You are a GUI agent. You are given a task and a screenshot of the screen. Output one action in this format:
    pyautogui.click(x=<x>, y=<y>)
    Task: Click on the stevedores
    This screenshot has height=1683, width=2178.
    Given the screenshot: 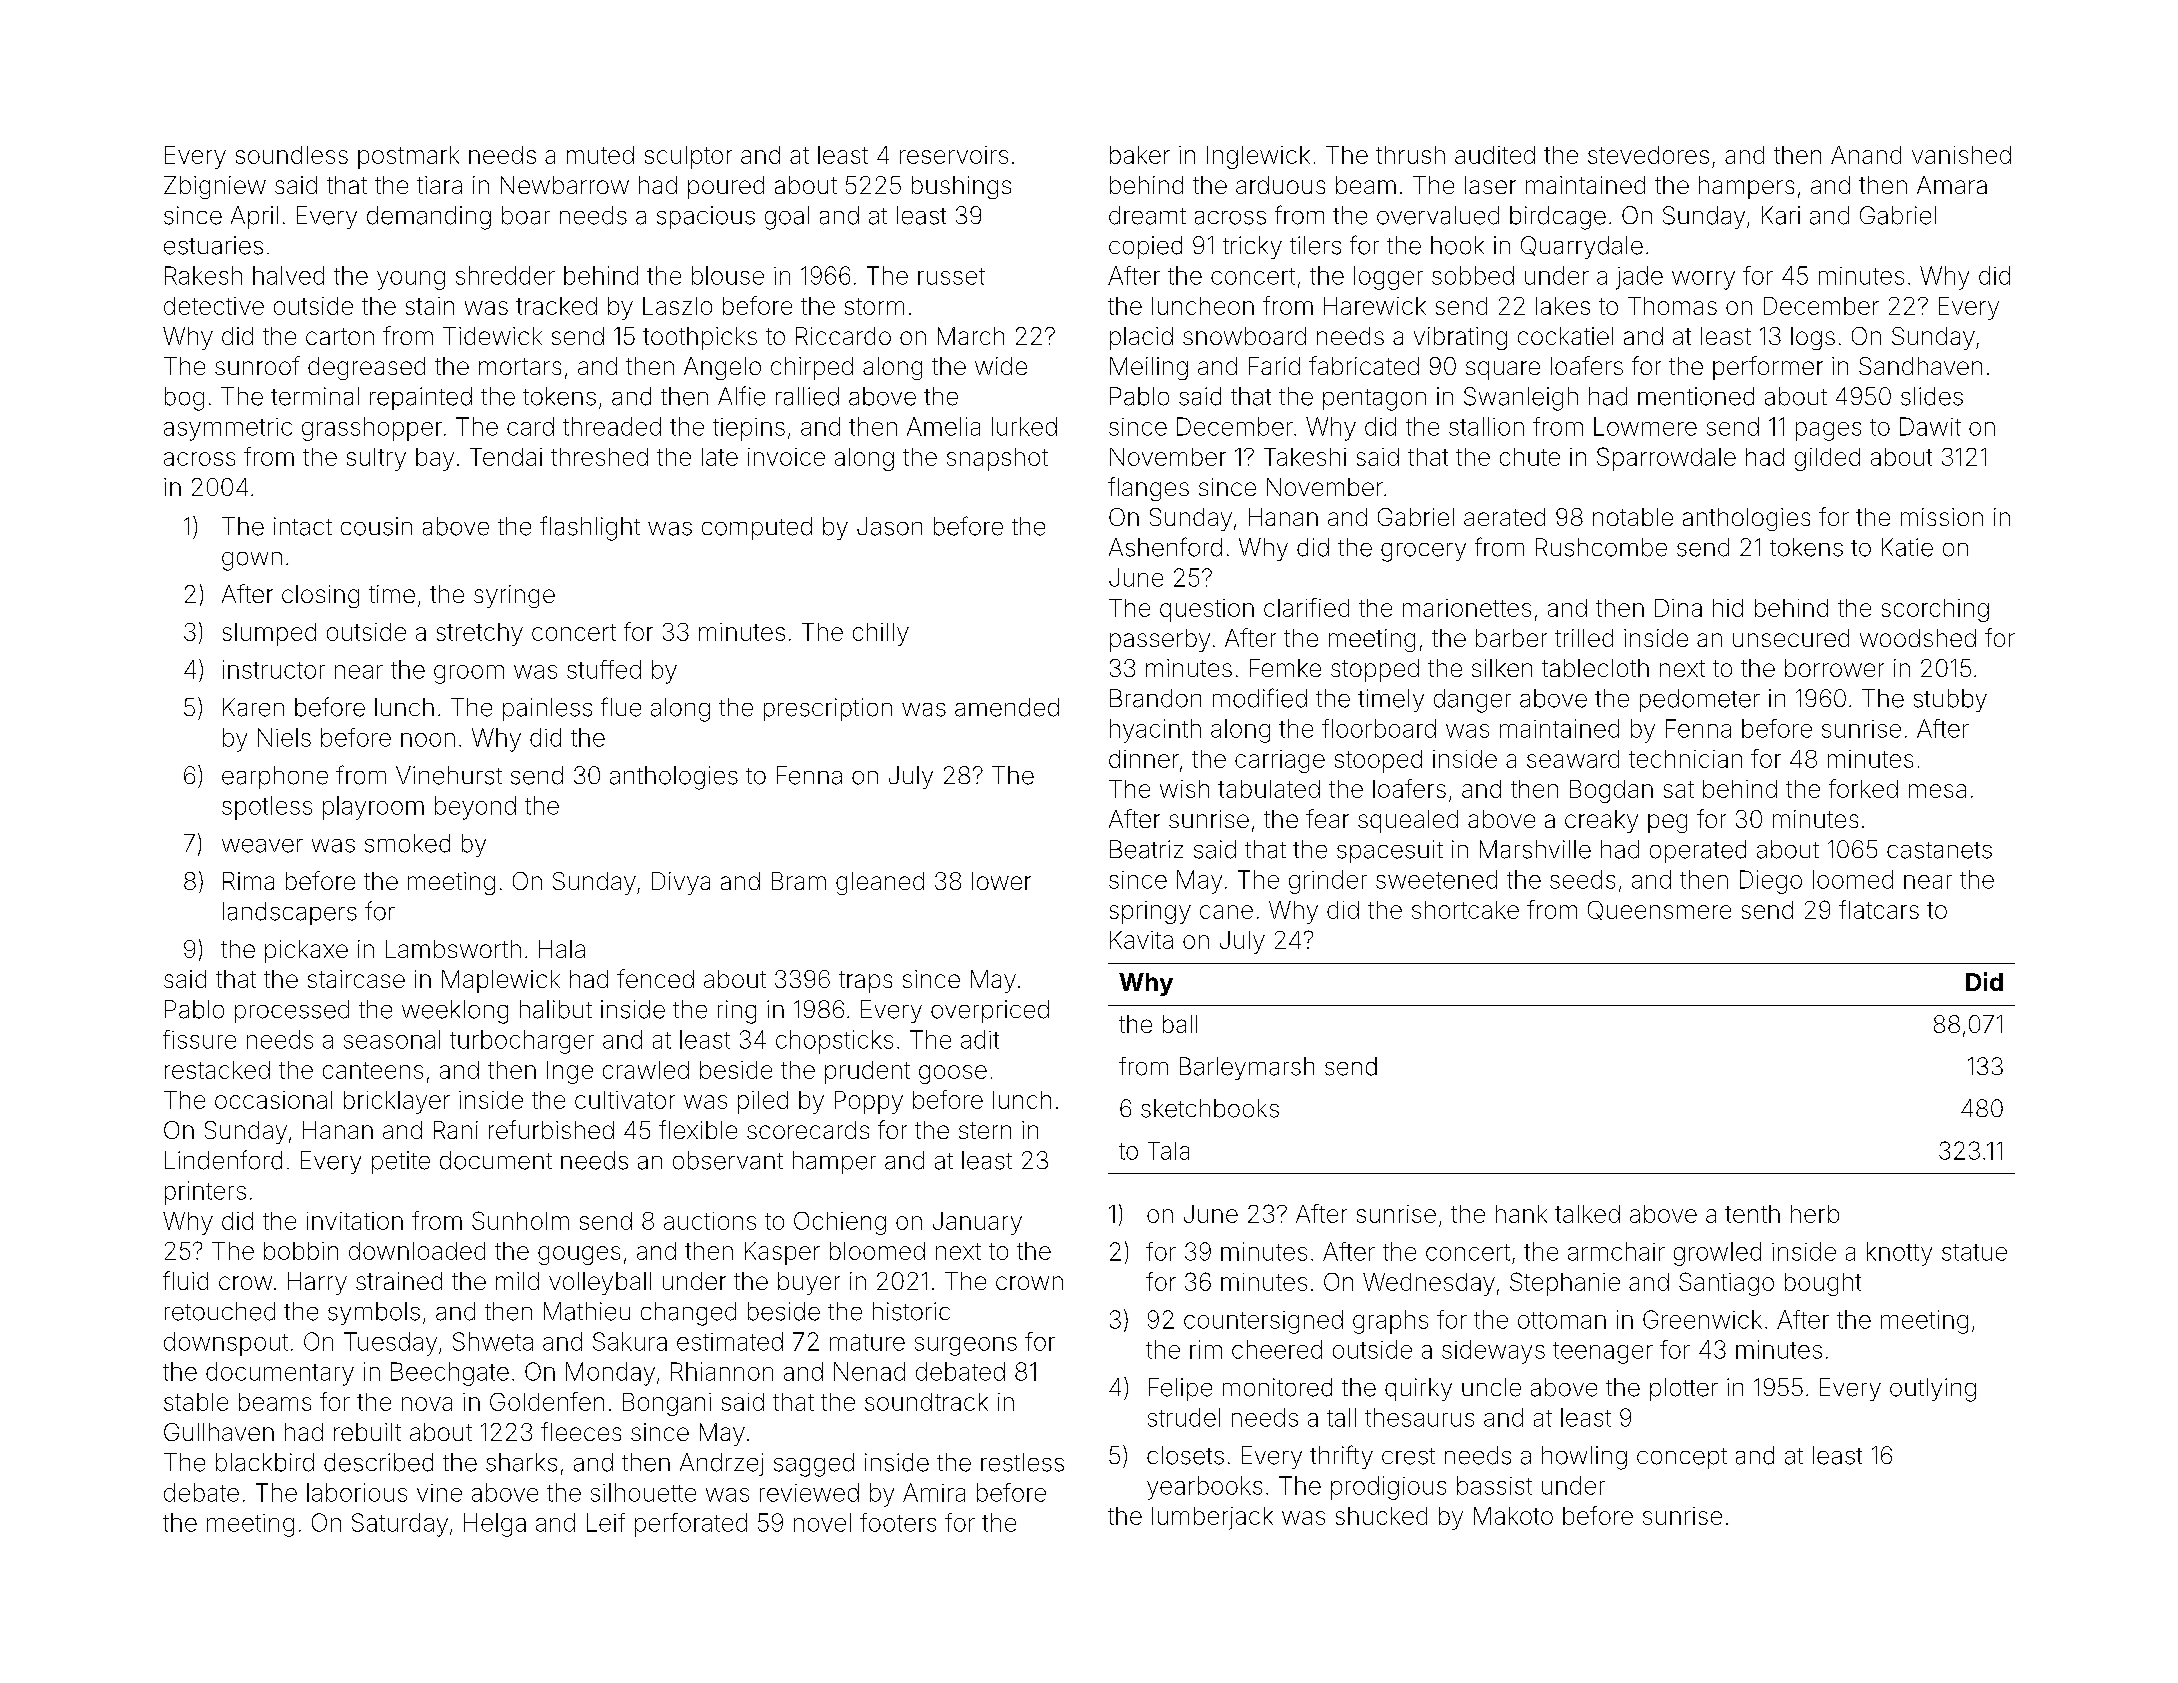 What is the action you would take?
    pyautogui.click(x=1648, y=155)
